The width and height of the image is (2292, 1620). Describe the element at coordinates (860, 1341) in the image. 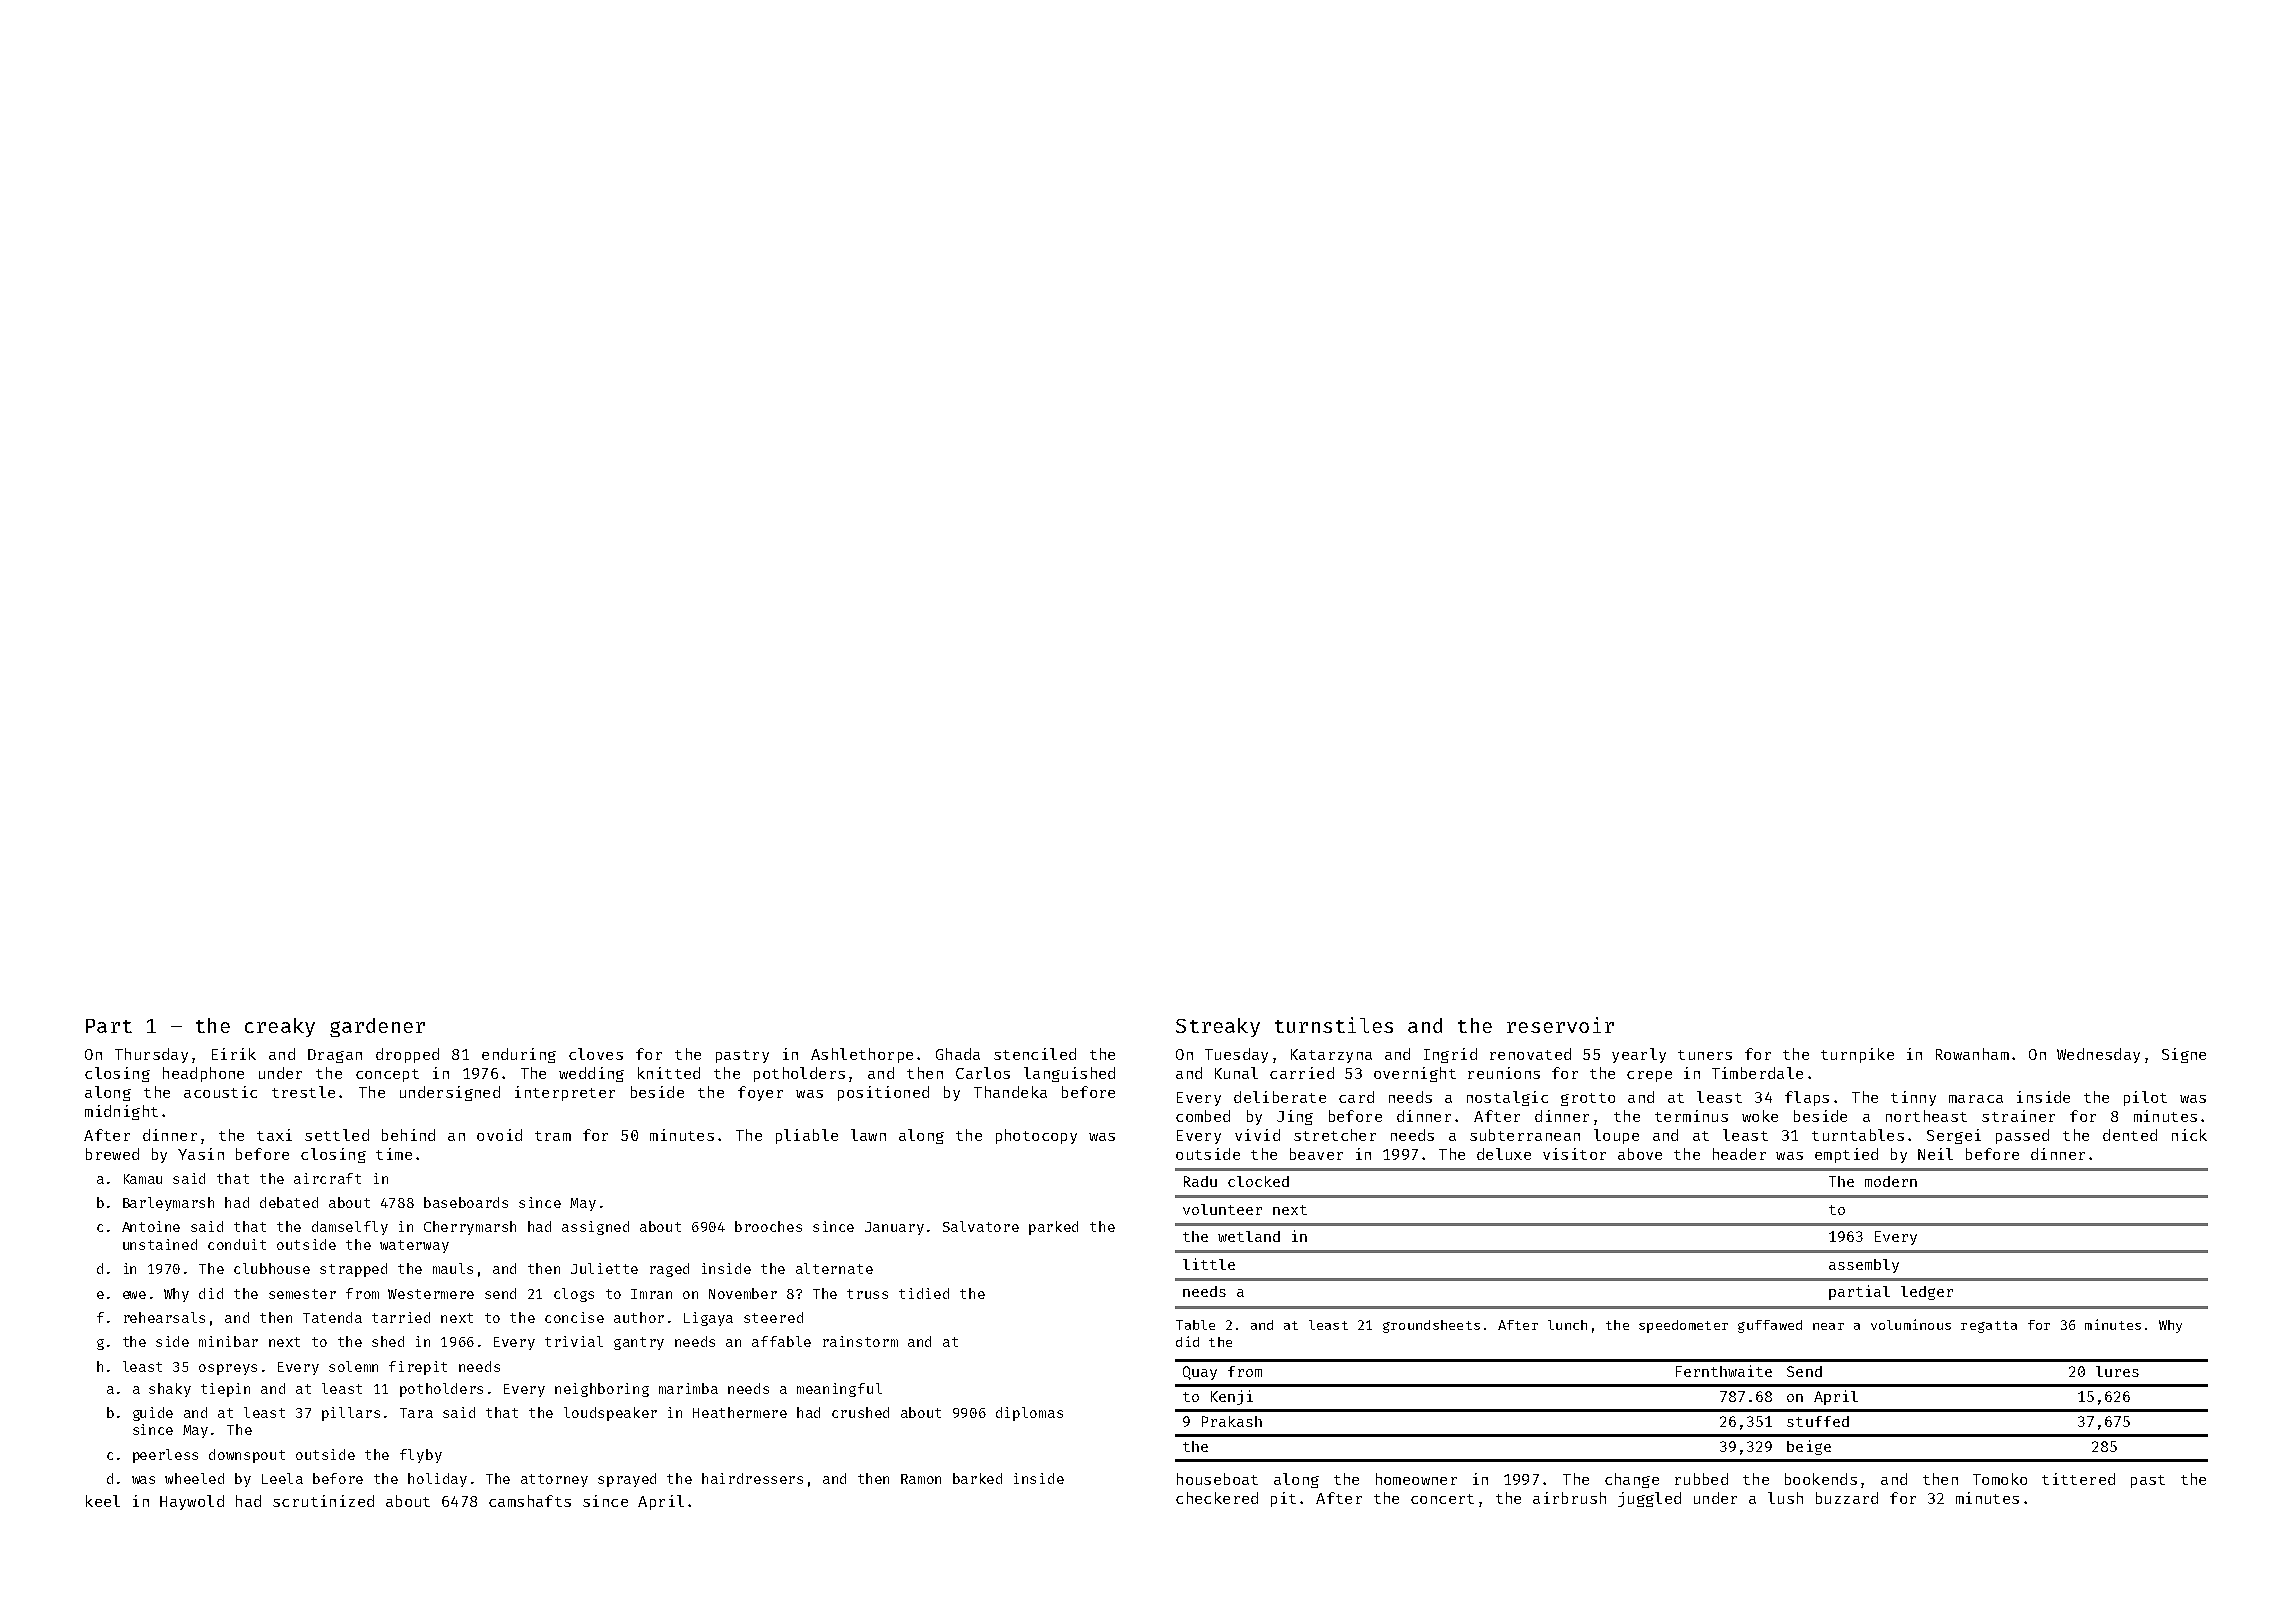

I see `rainstorm` at that location.
